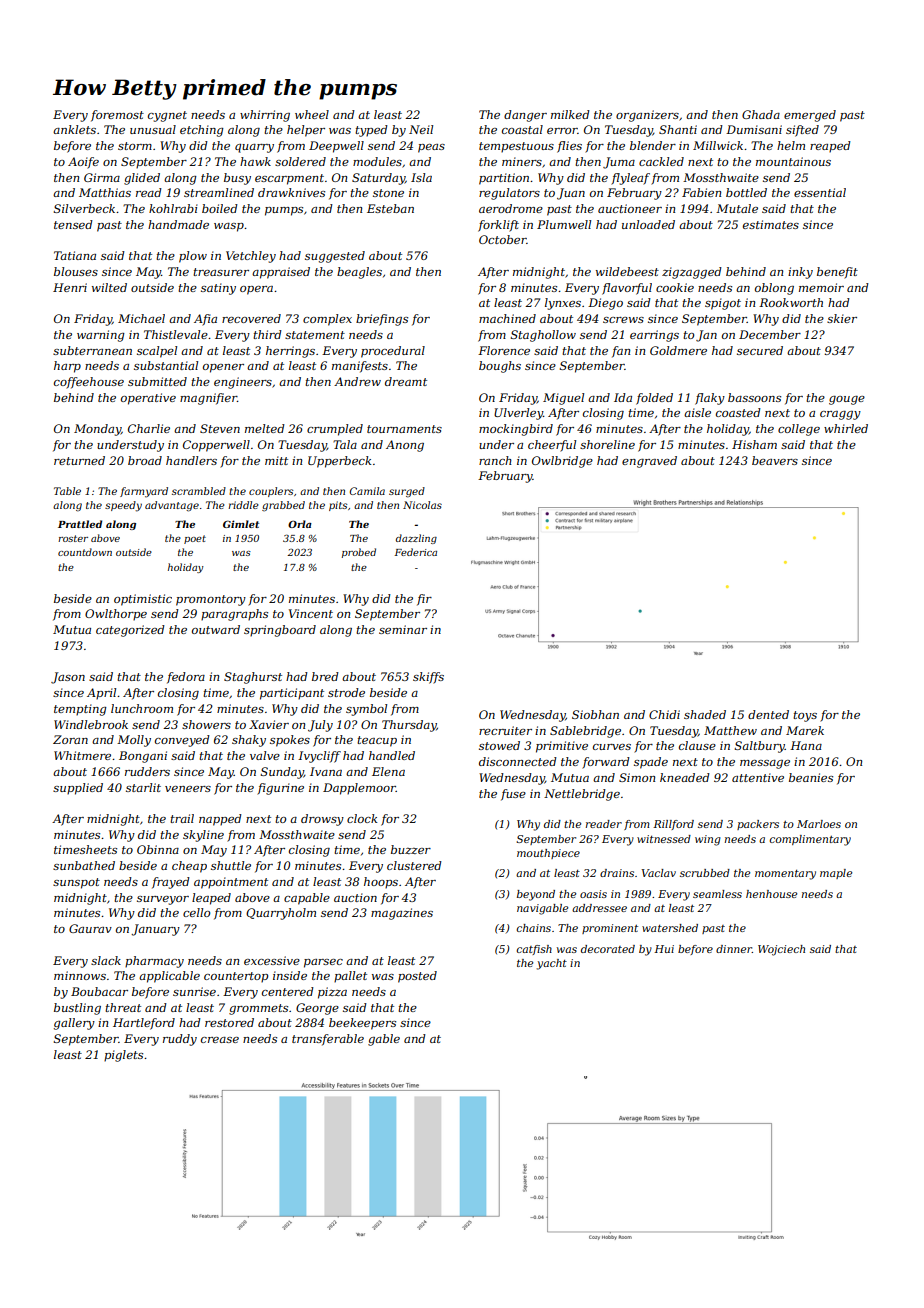  What do you see at coordinates (193, 257) in the screenshot?
I see `plow` at bounding box center [193, 257].
